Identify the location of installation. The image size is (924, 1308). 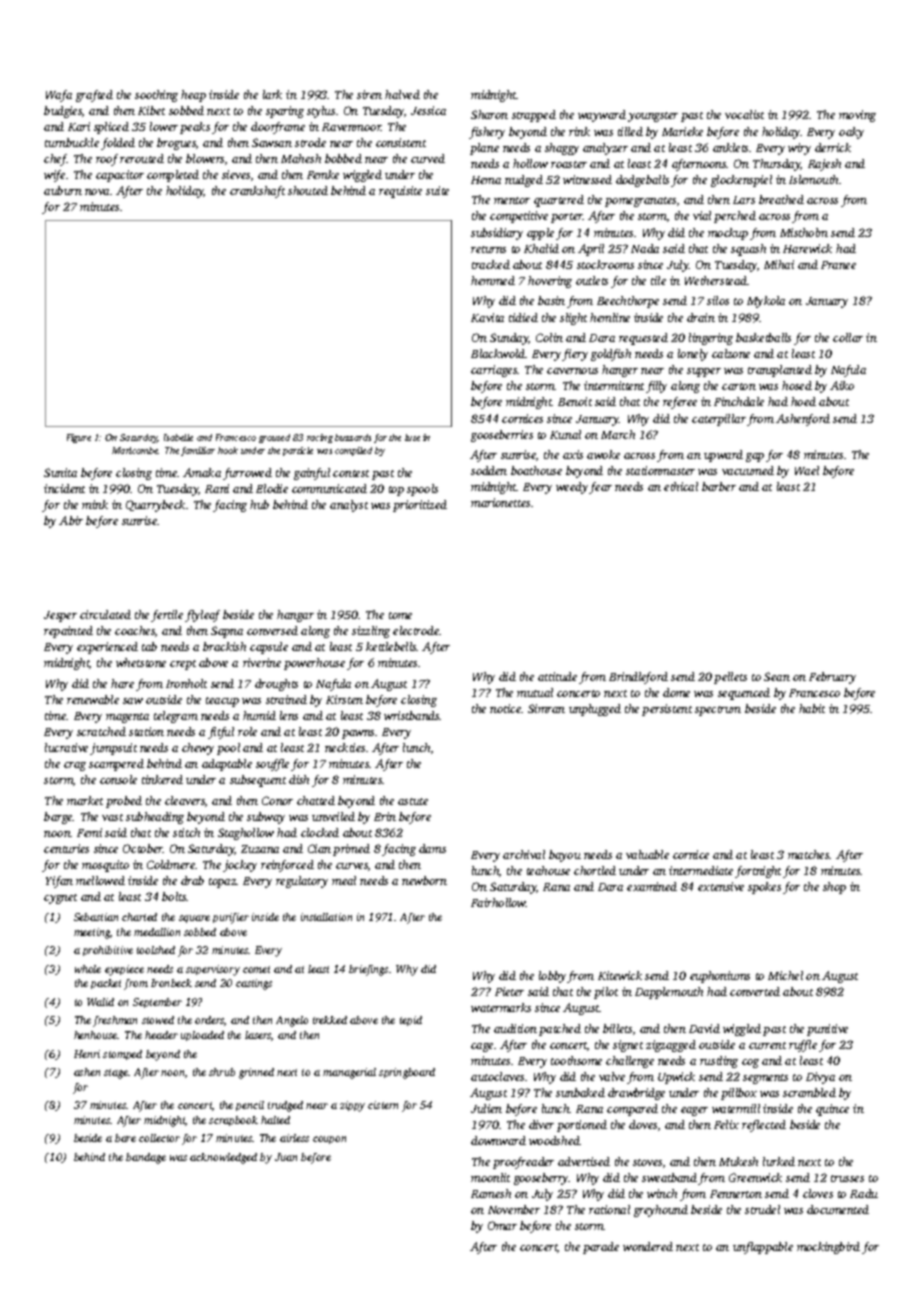
(326, 917).
